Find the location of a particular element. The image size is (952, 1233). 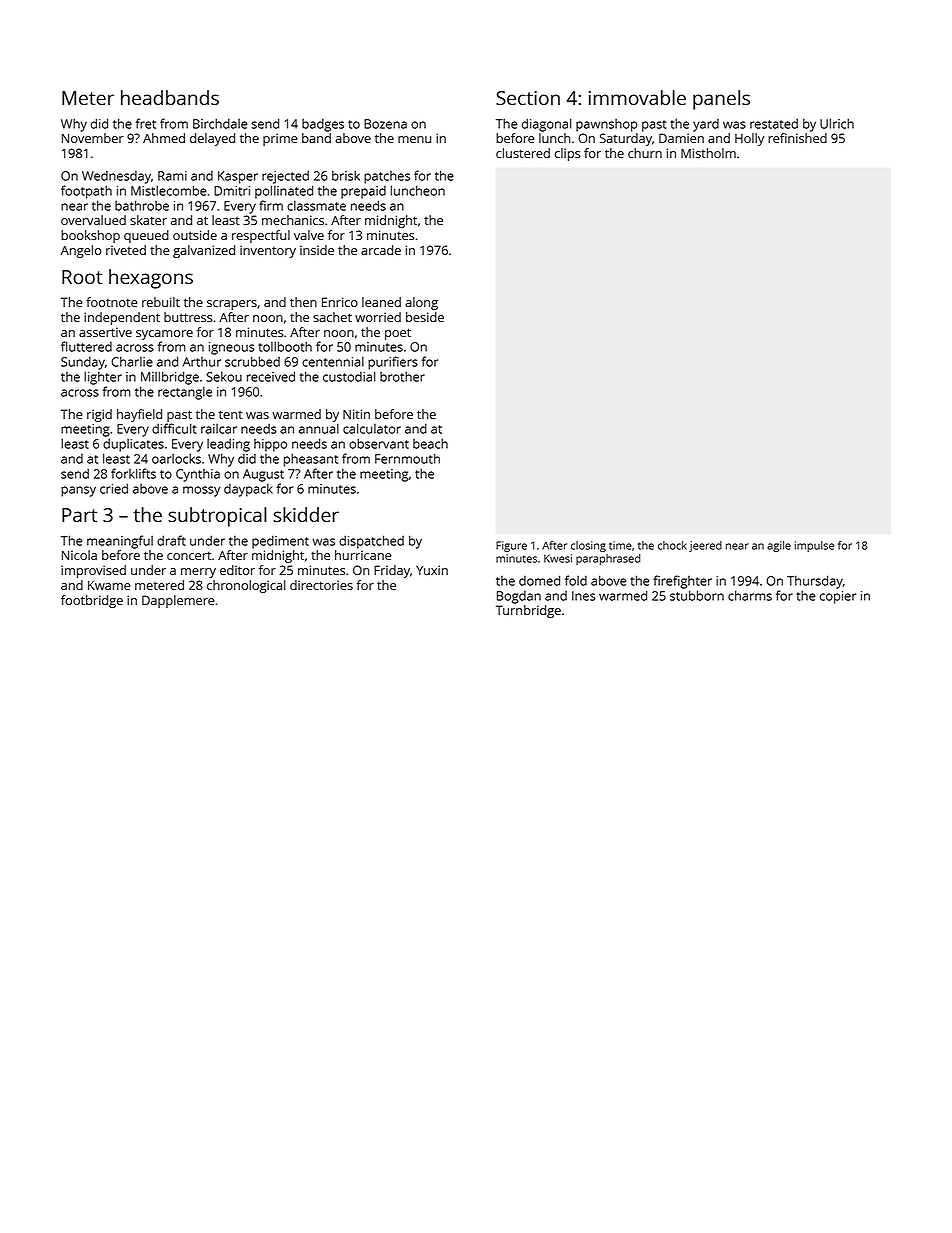

skidder is located at coordinates (306, 514).
